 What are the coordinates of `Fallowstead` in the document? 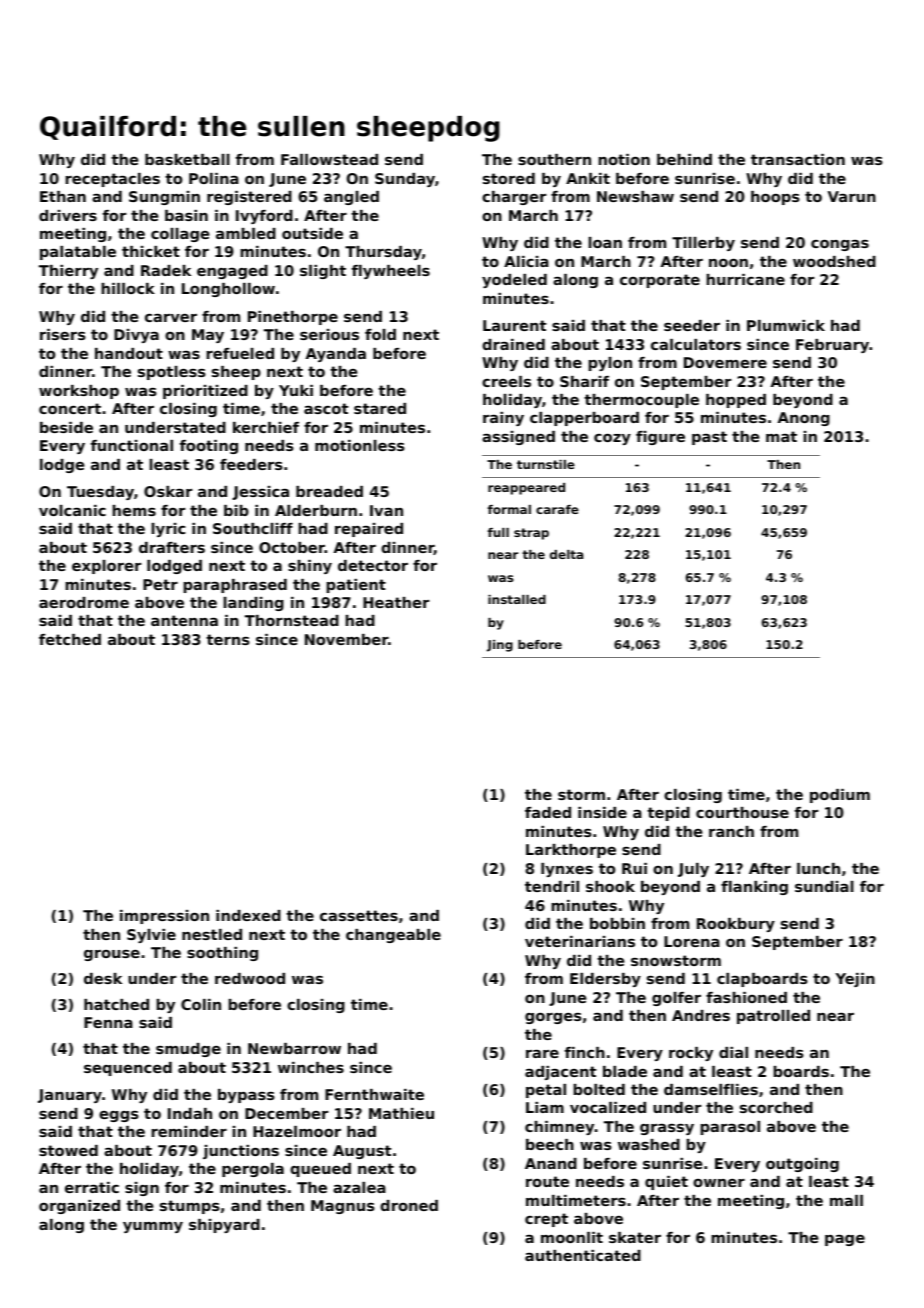 It's located at (329, 159).
